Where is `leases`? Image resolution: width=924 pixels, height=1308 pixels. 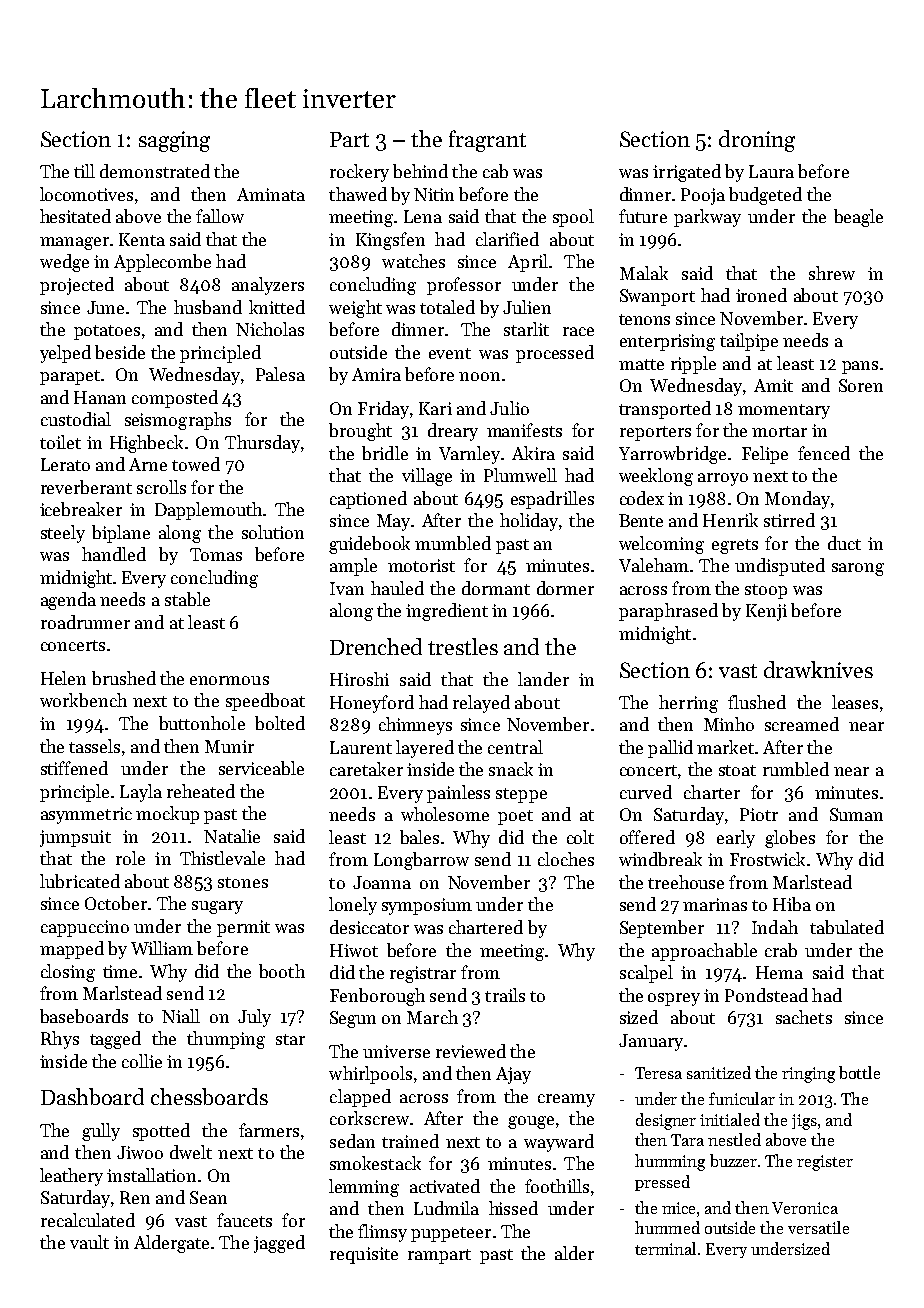
leases is located at coordinates (855, 702).
